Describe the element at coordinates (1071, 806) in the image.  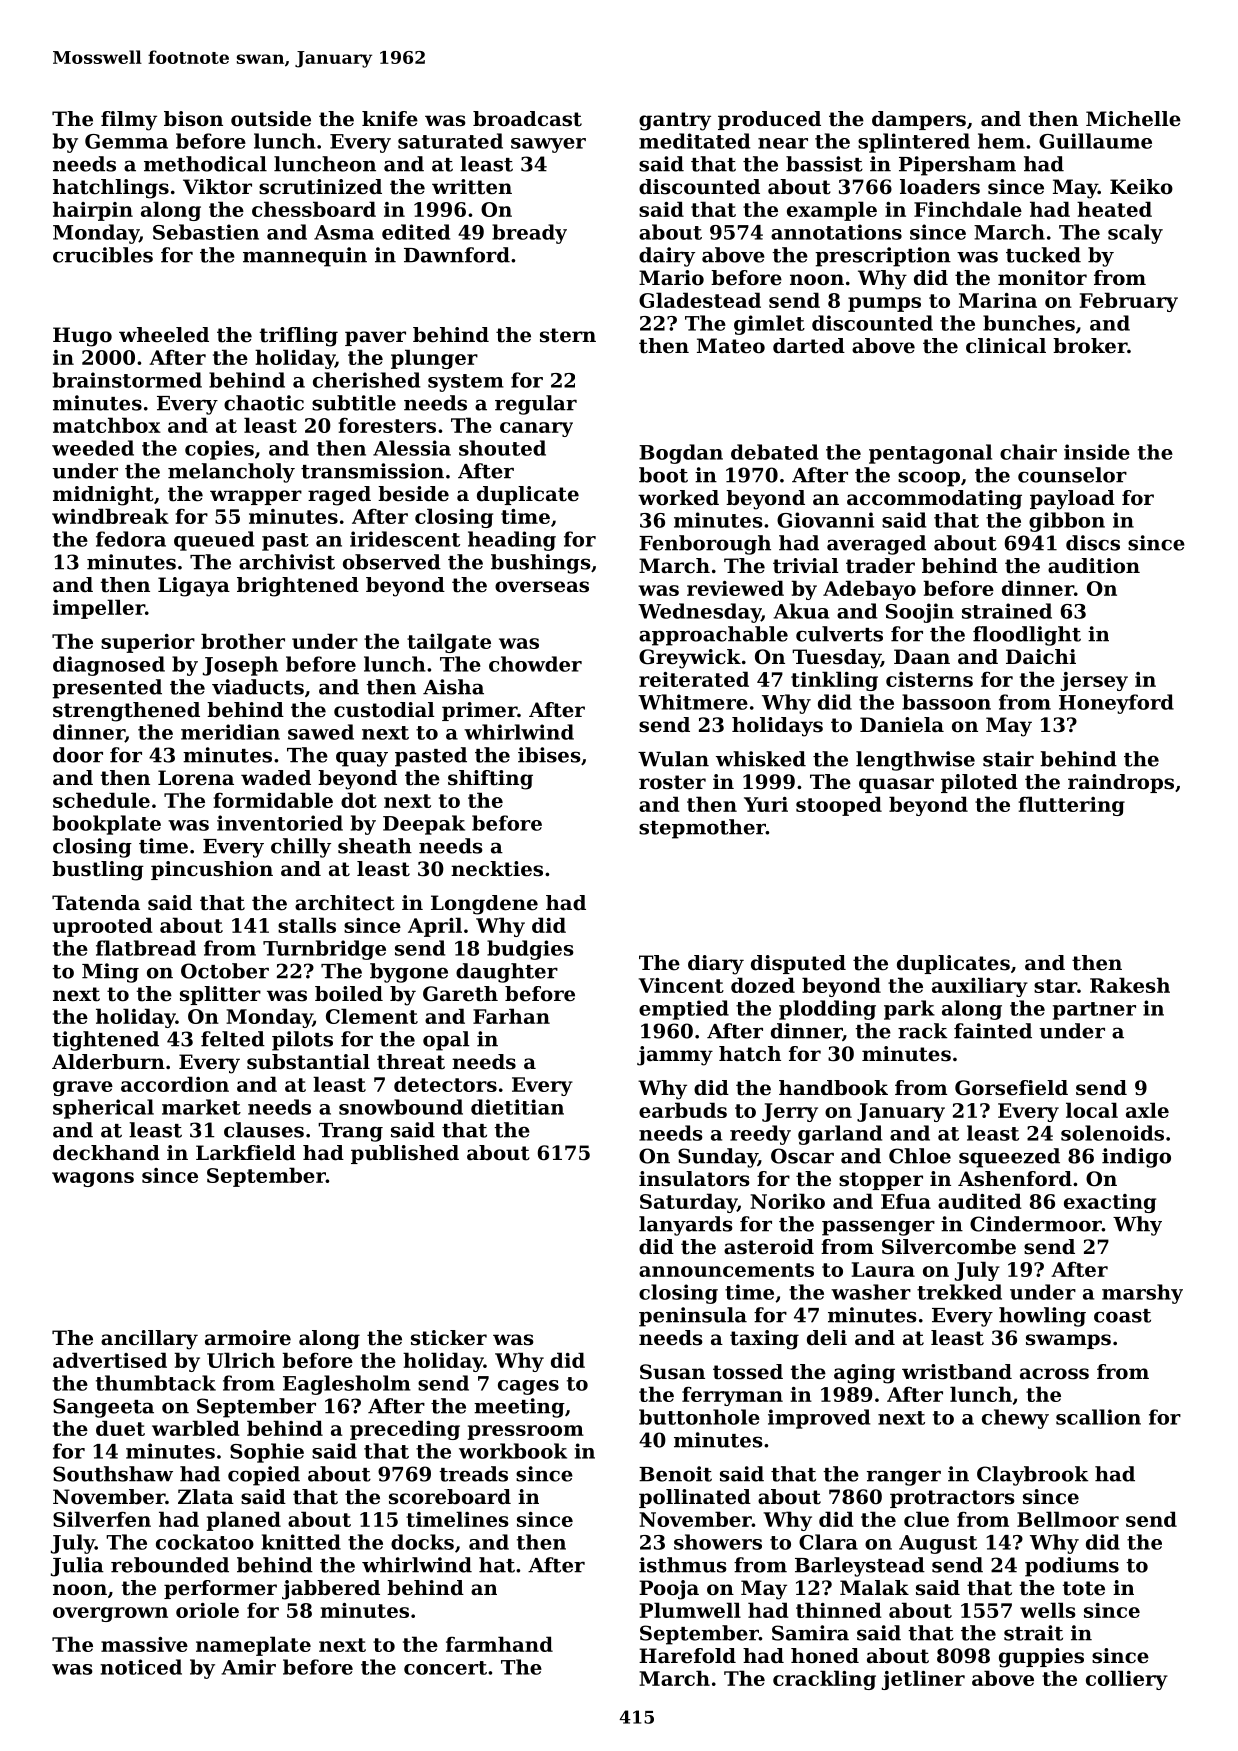
I see `fluttering` at that location.
